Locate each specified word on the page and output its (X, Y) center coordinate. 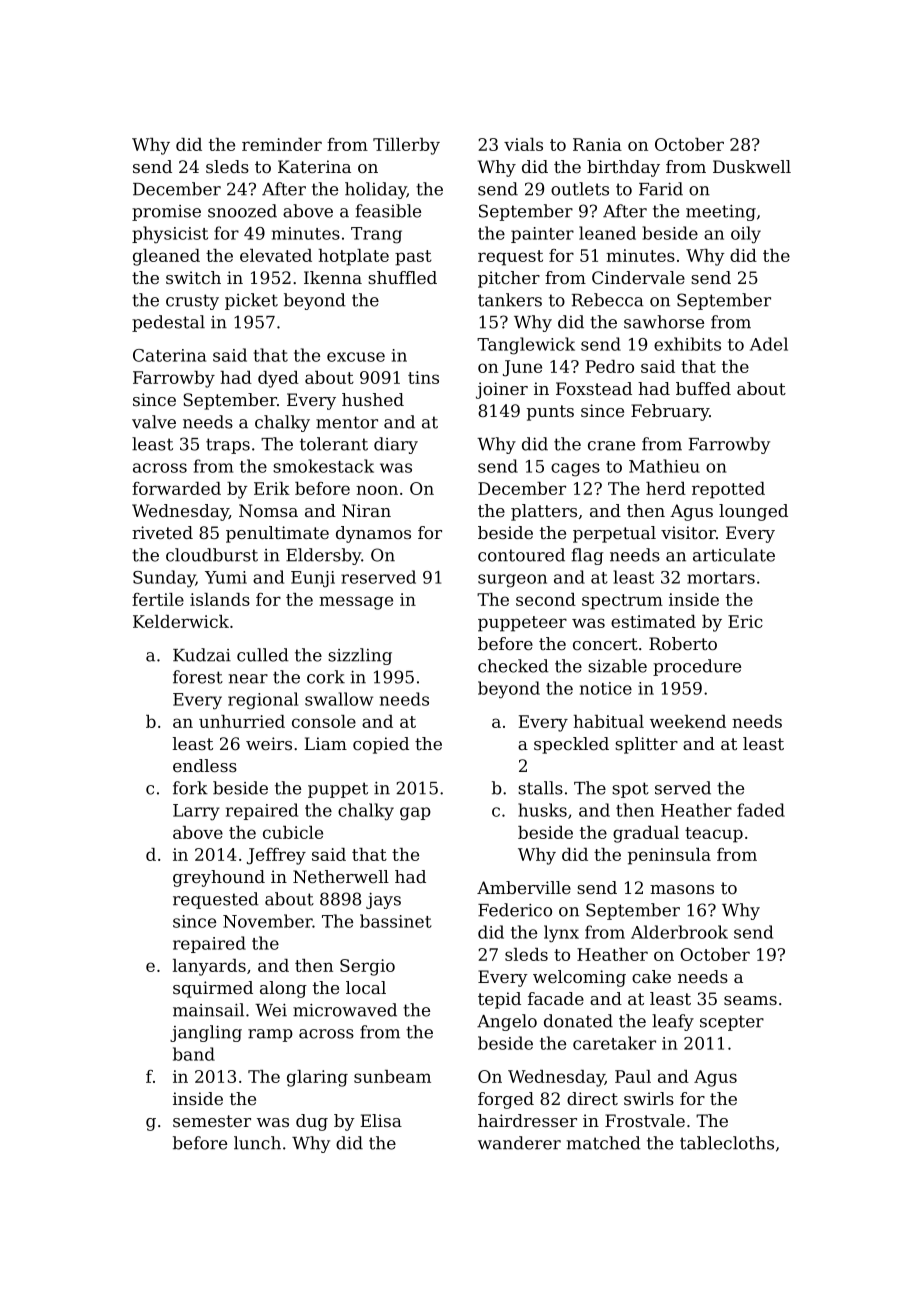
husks (542, 810)
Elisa (381, 1120)
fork (190, 788)
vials (523, 144)
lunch (257, 1143)
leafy (673, 1022)
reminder (282, 144)
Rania (597, 144)
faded (761, 810)
